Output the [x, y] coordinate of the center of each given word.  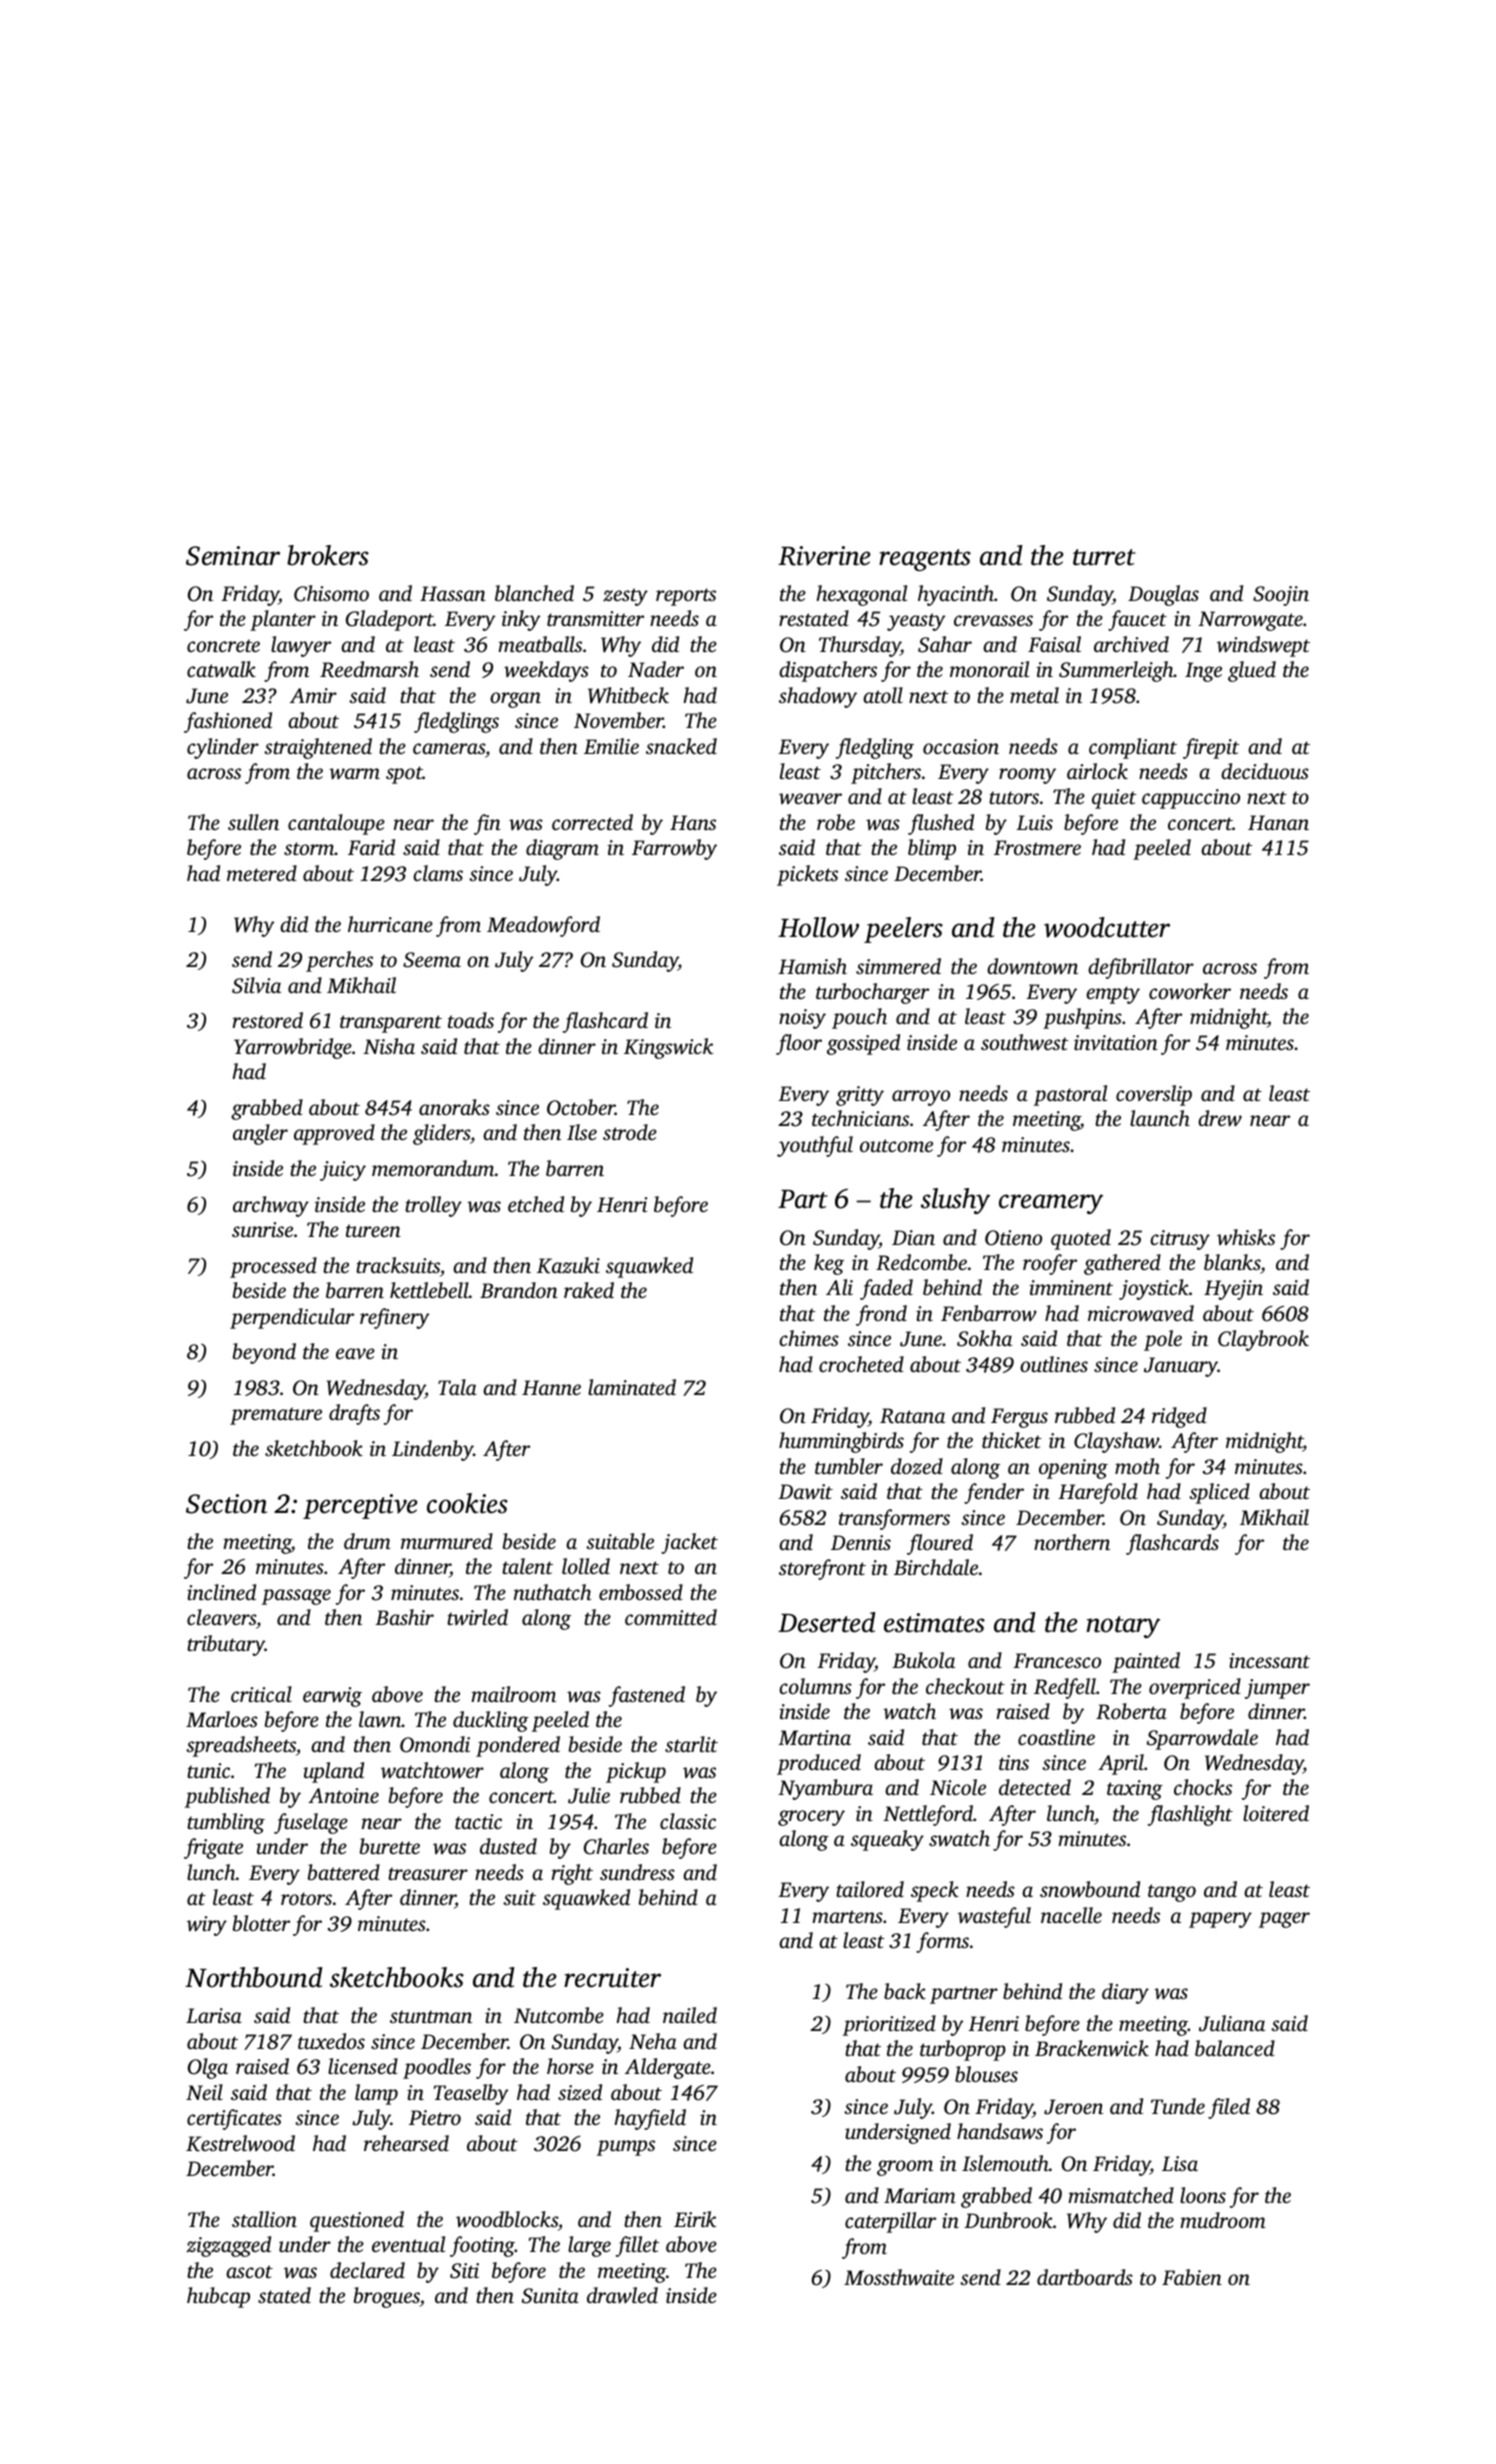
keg [829, 1264]
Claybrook [1263, 1340]
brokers [328, 555]
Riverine [824, 556]
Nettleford [928, 1815]
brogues [387, 2297]
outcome [896, 1145]
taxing [1135, 1790]
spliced [1219, 1493]
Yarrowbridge [293, 1048]
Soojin [1281, 596]
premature [276, 1416]
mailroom [513, 1694]
